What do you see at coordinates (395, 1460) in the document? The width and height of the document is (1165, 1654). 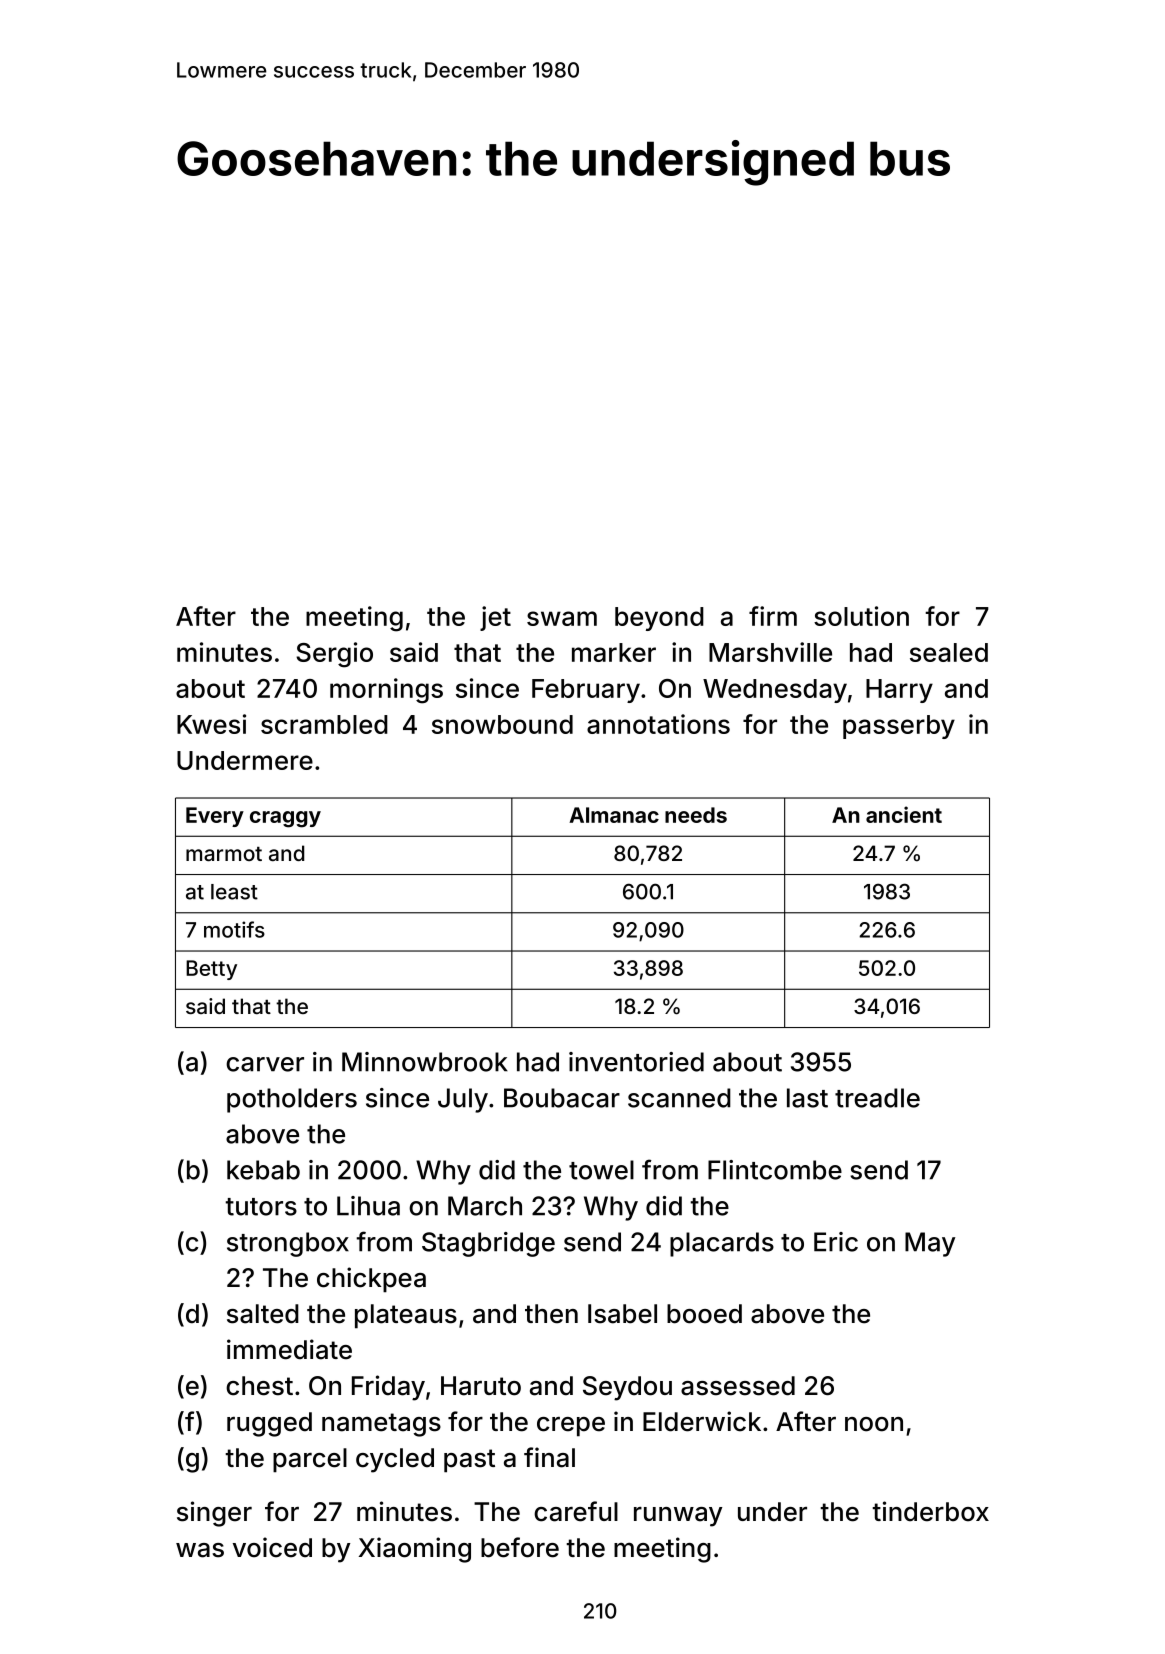 I see `cycled` at bounding box center [395, 1460].
